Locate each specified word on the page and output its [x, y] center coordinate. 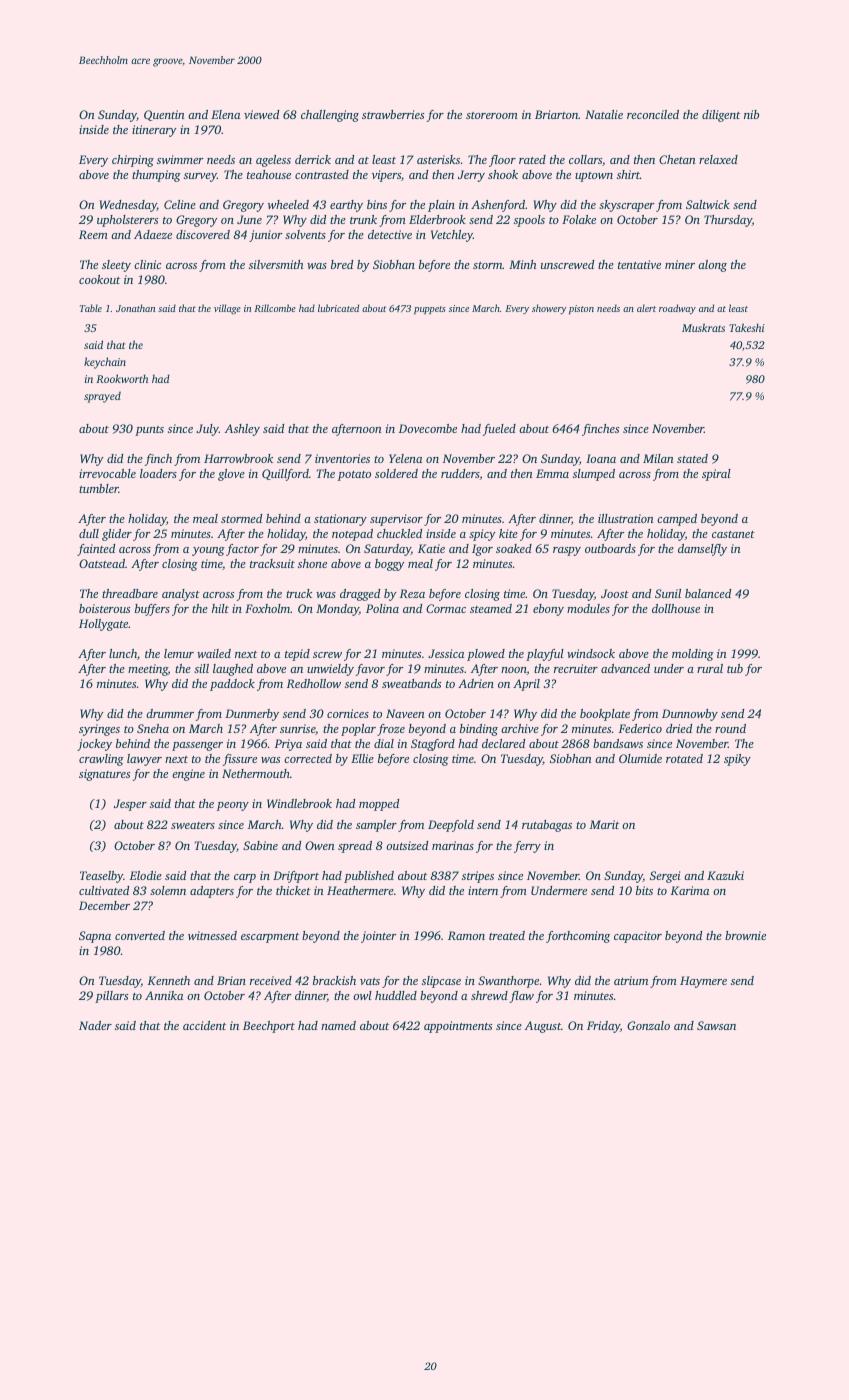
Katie [431, 548]
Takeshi [747, 327]
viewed [261, 114]
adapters [212, 892]
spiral [716, 475]
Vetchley [452, 236]
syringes [99, 730]
